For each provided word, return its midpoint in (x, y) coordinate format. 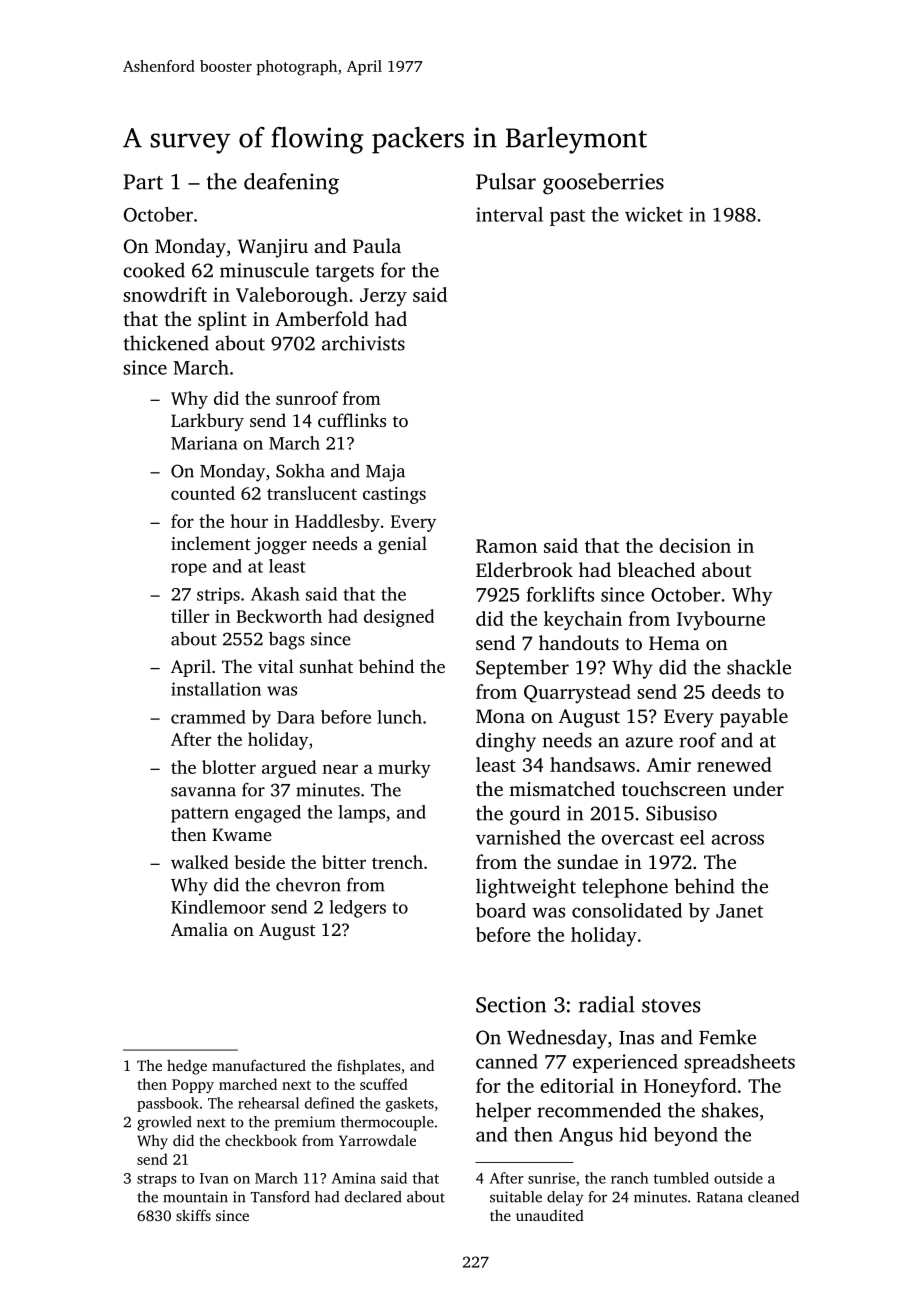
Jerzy (383, 297)
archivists (363, 343)
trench (397, 862)
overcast (637, 838)
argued (289, 769)
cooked (154, 270)
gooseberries (603, 184)
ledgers (357, 909)
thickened (166, 343)
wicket (654, 214)
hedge (187, 1067)
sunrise (551, 1178)
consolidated (627, 910)
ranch (629, 1178)
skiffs (193, 1215)
